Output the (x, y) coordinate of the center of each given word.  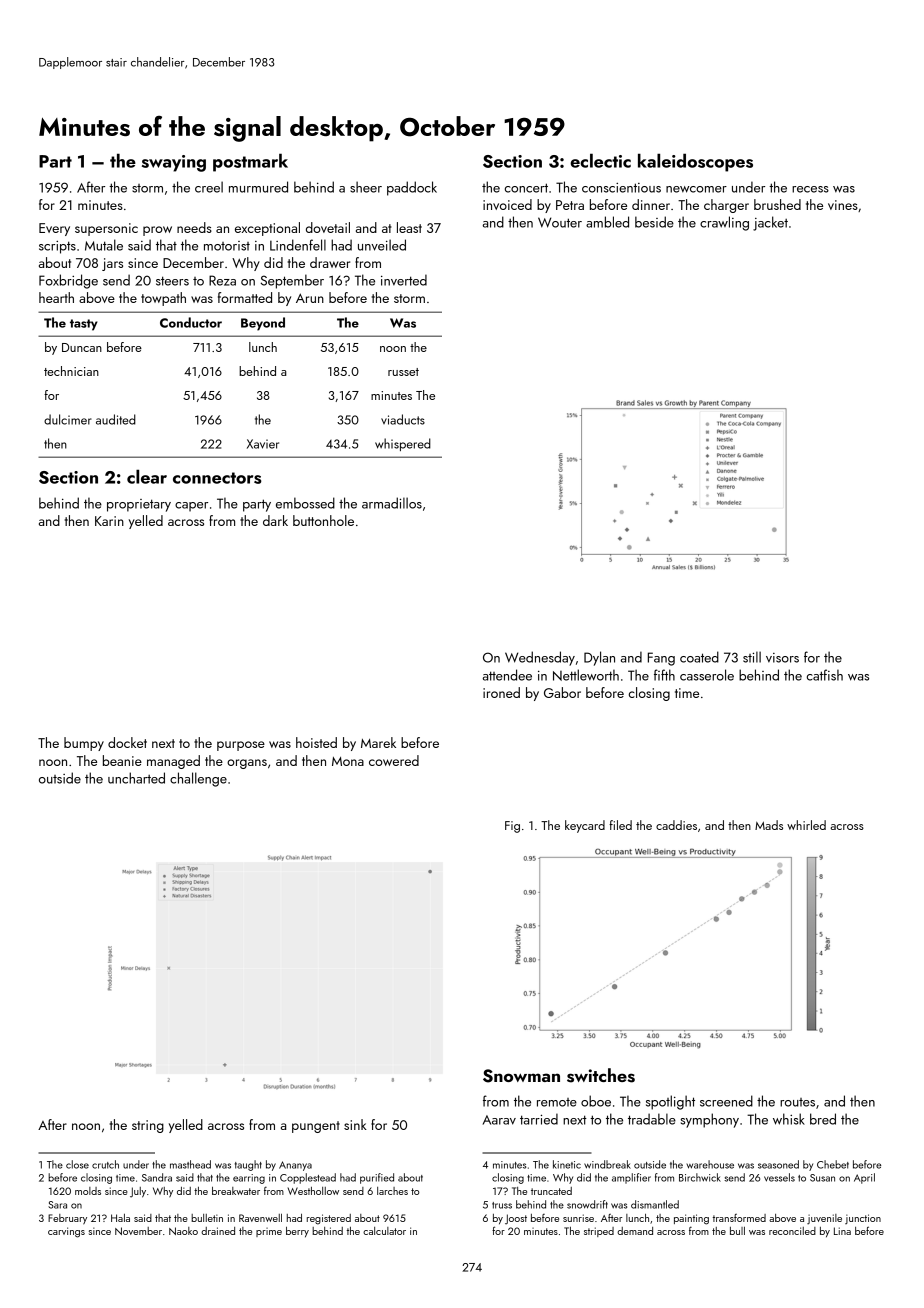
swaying (174, 163)
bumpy (84, 744)
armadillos (392, 503)
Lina (842, 1231)
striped (599, 1232)
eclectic (600, 160)
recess (810, 189)
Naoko (183, 1231)
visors (782, 658)
